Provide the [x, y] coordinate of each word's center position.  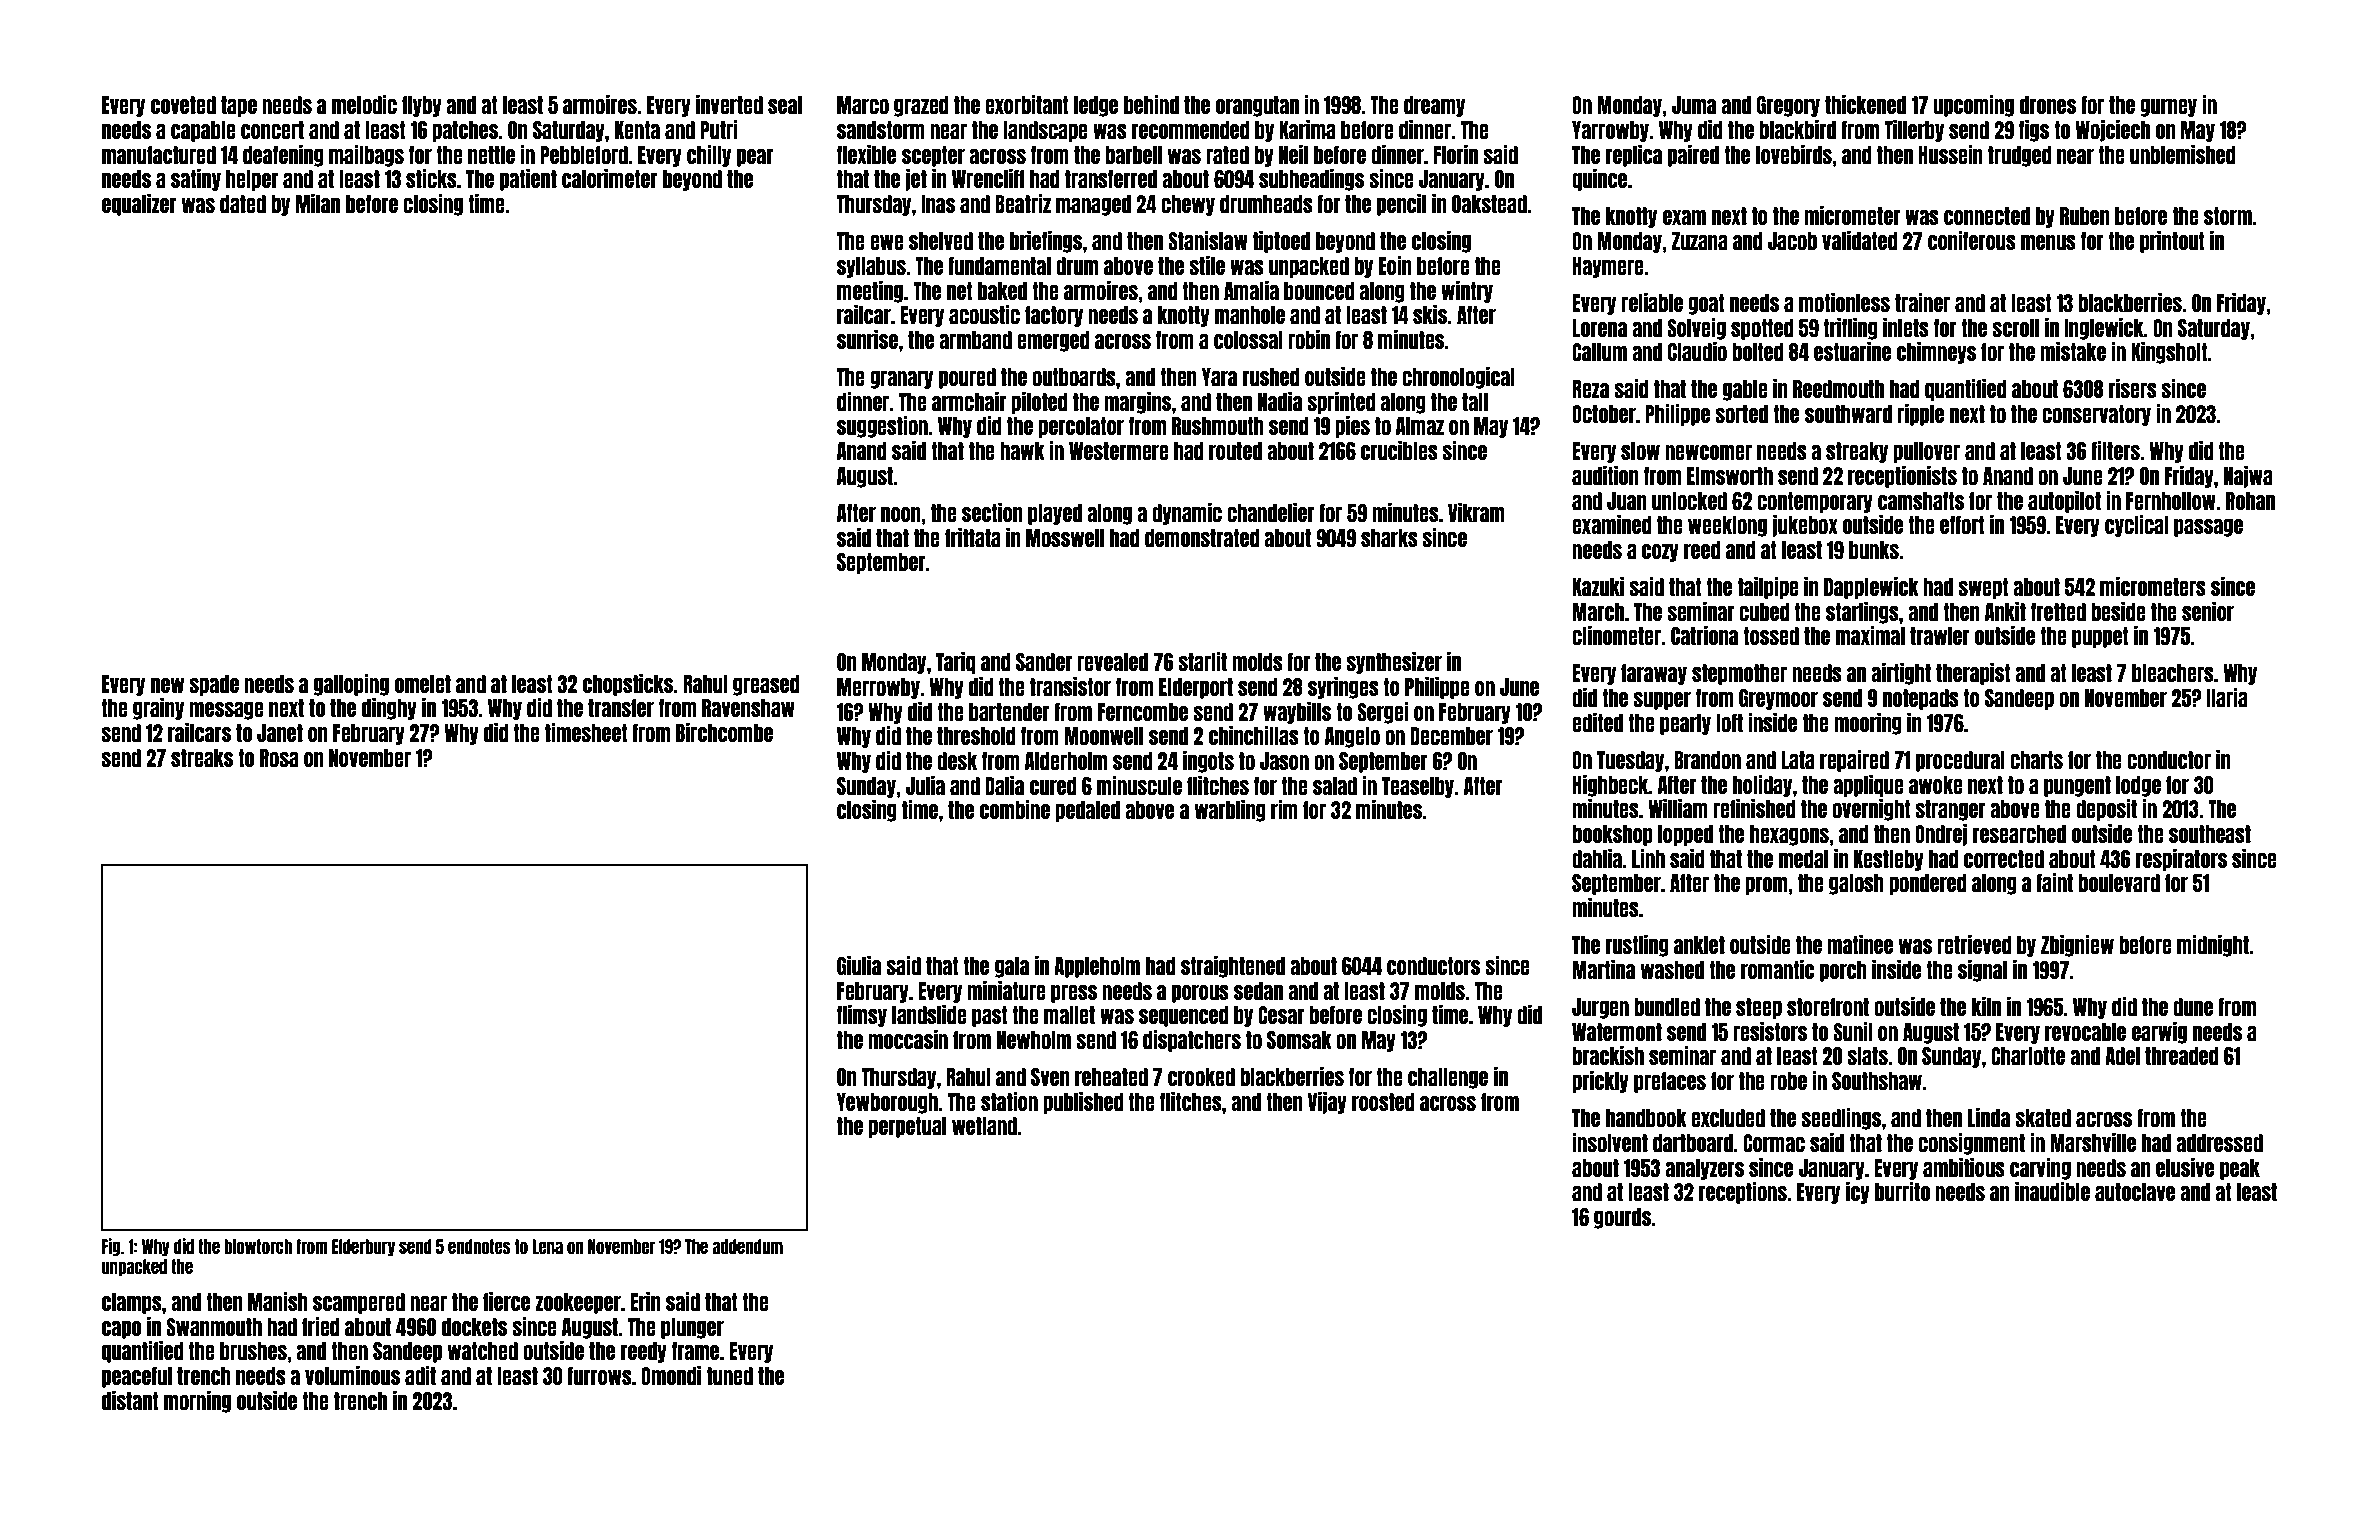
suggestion [882, 427]
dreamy [1434, 106]
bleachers [2173, 673]
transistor [1070, 686]
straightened [1233, 967]
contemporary [1815, 502]
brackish [1608, 1055]
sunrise [867, 339]
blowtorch [258, 1246]
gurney [2168, 108]
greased [766, 685]
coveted [183, 105]
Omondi [671, 1375]
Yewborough [887, 1103]
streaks [202, 758]
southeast [2210, 834]
